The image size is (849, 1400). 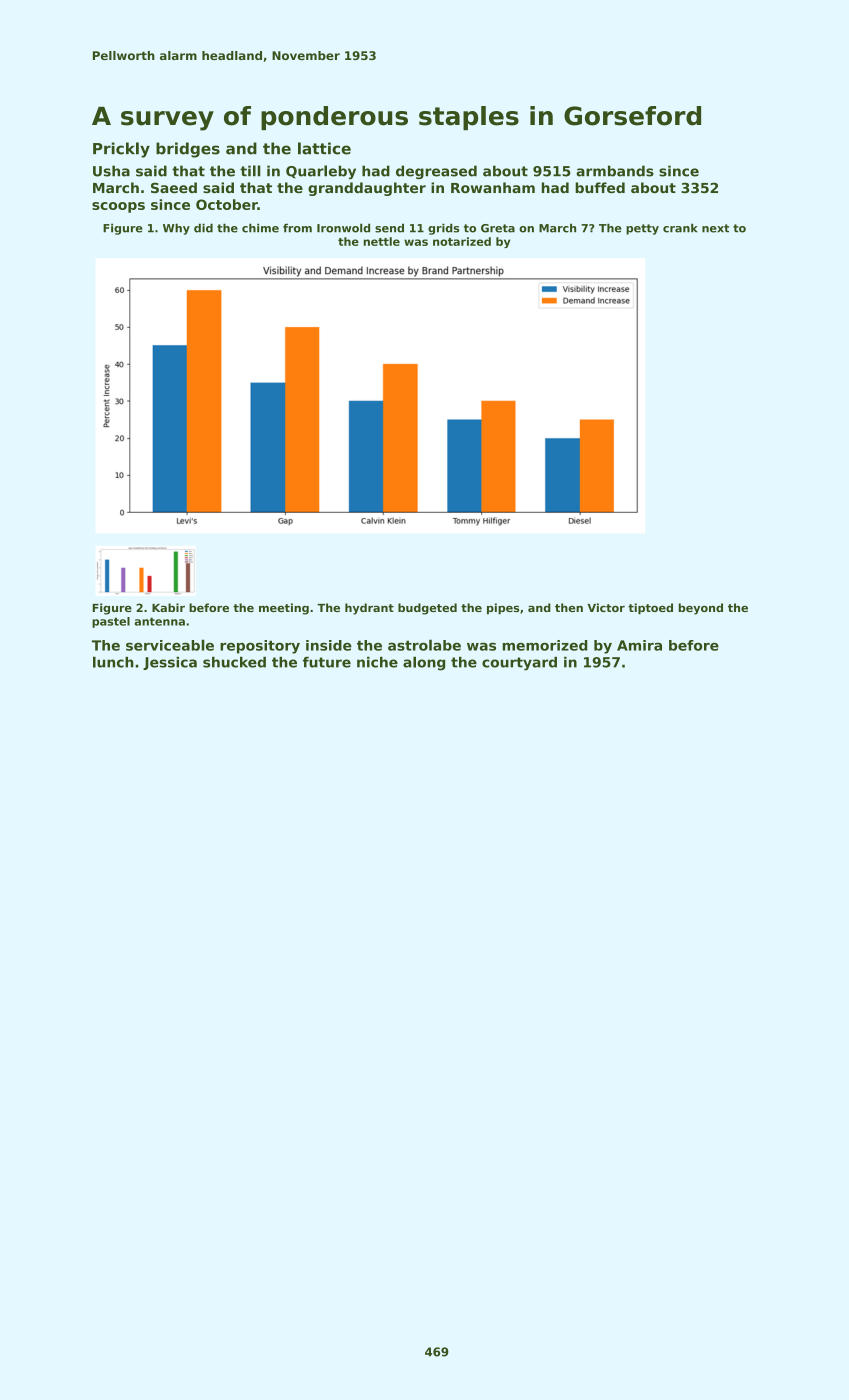 I want to click on future, so click(x=327, y=662).
